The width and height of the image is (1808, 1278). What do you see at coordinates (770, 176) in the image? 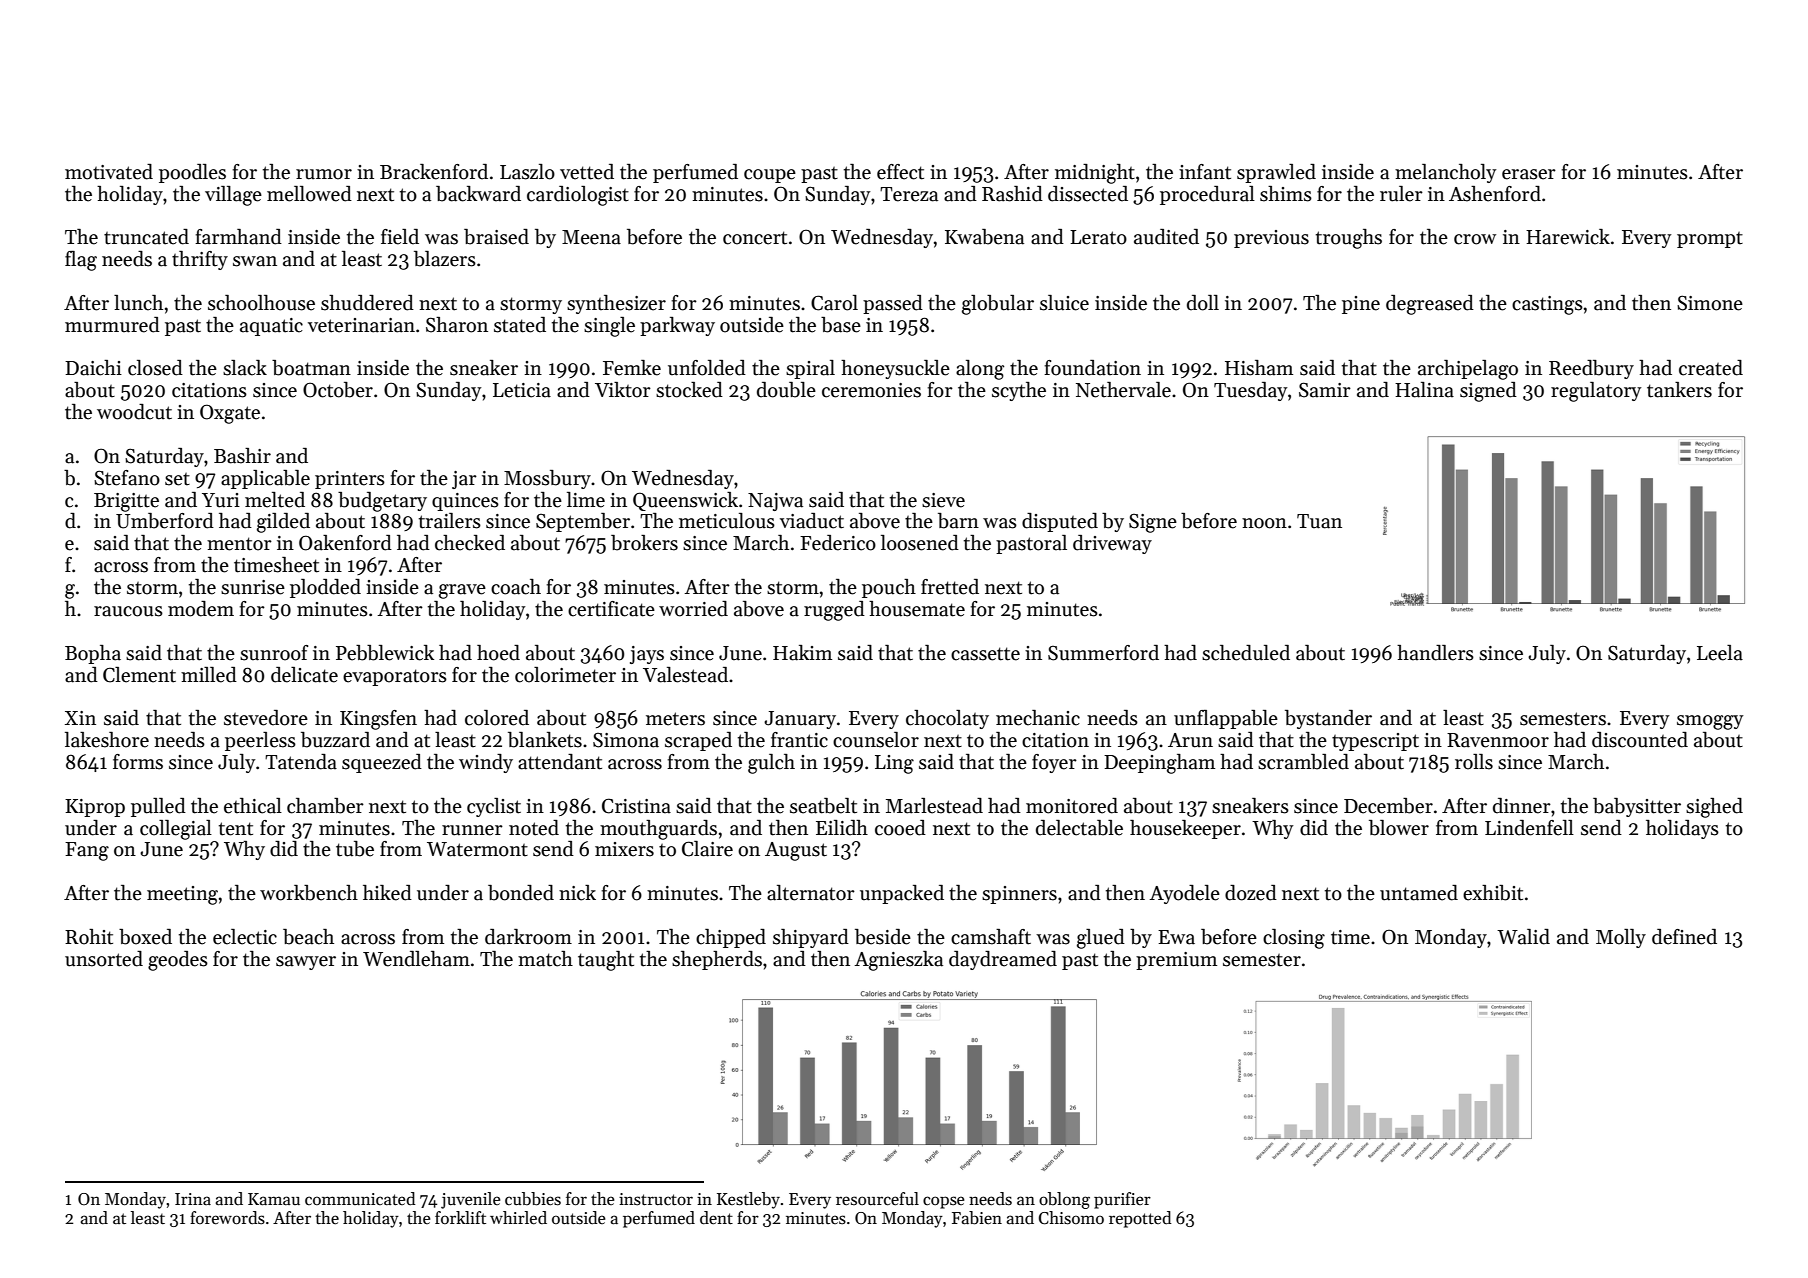
I see `coupe` at bounding box center [770, 176].
